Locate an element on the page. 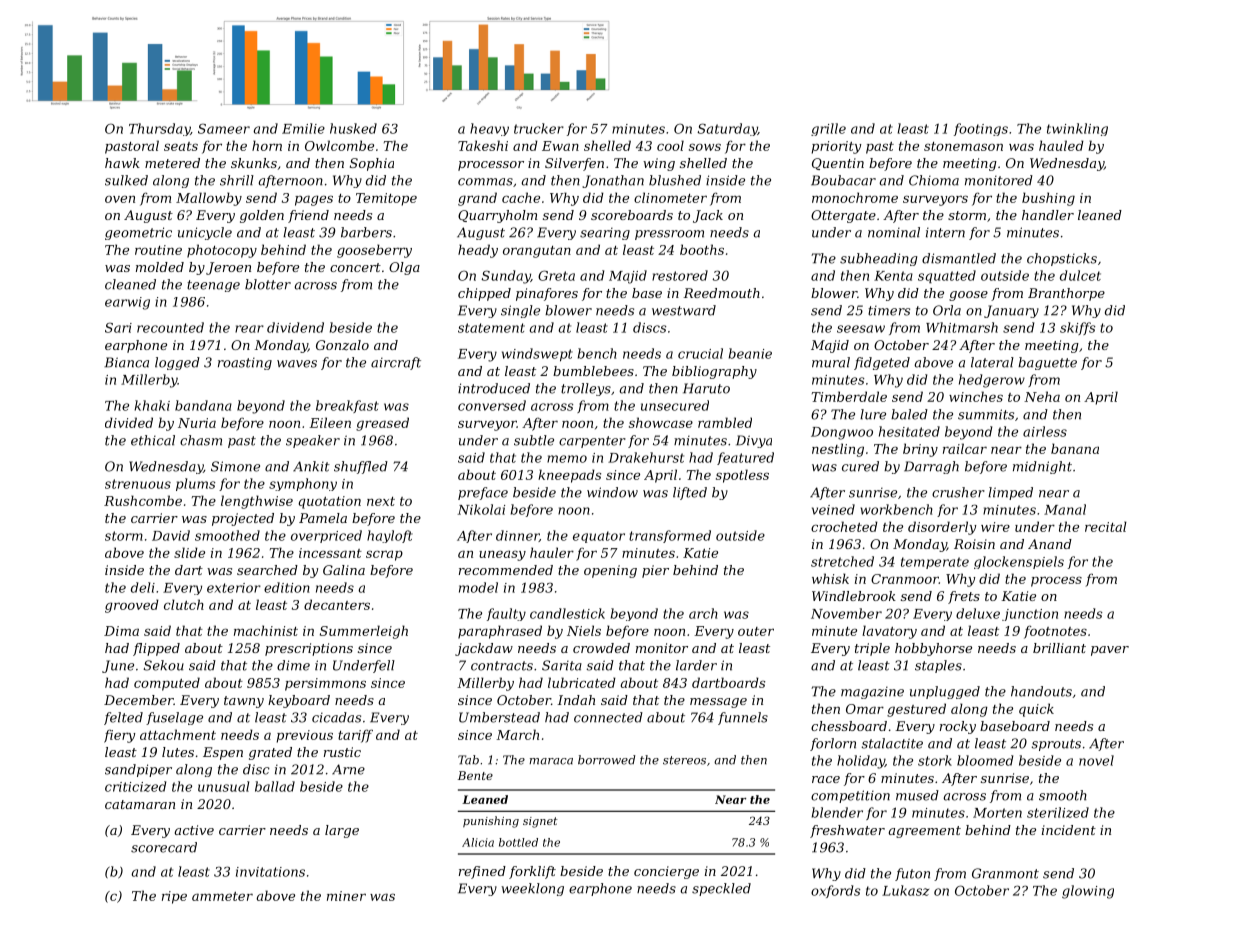  disorderly is located at coordinates (942, 528).
